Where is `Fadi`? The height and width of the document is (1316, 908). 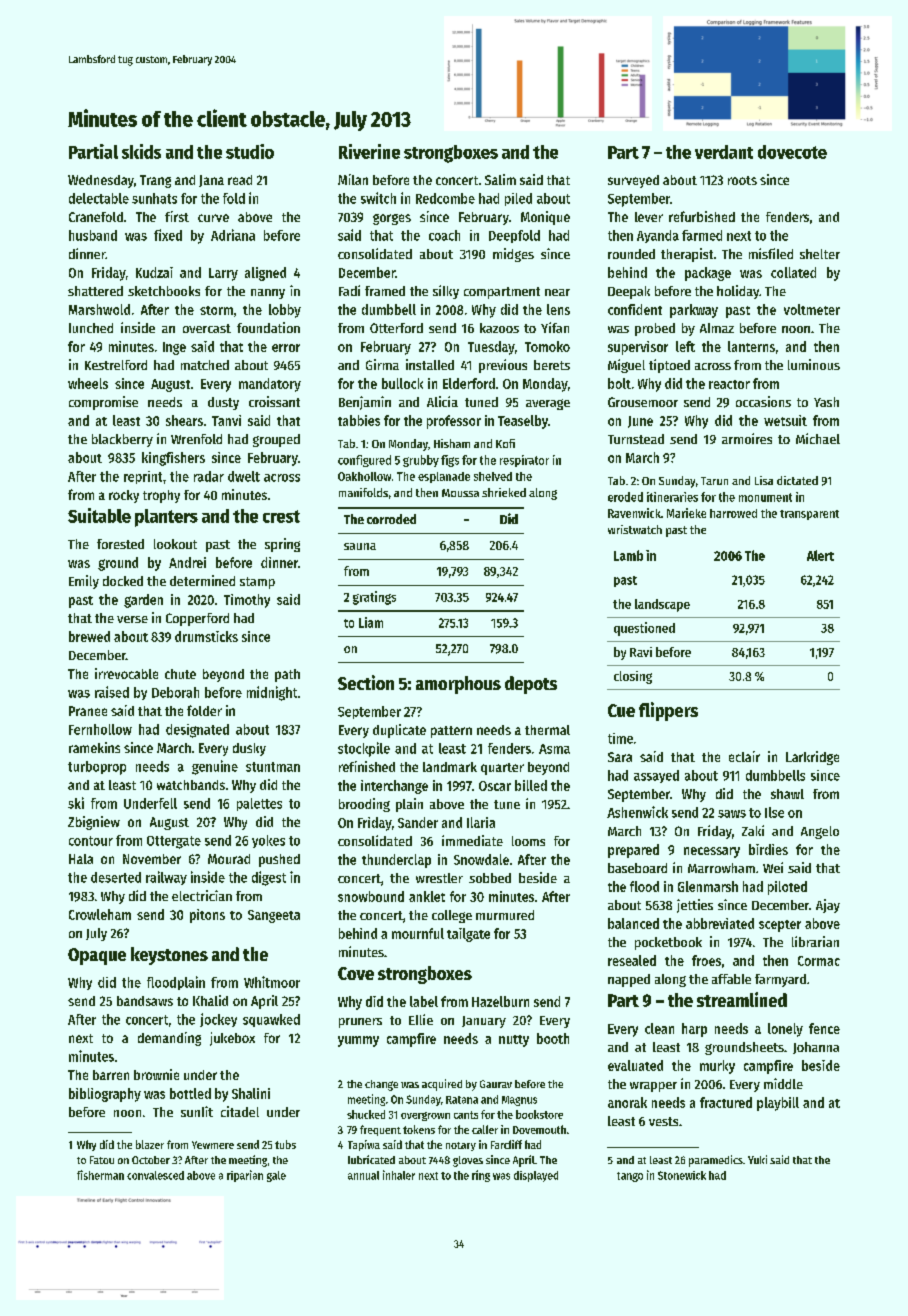 Fadi is located at coordinates (349, 290).
